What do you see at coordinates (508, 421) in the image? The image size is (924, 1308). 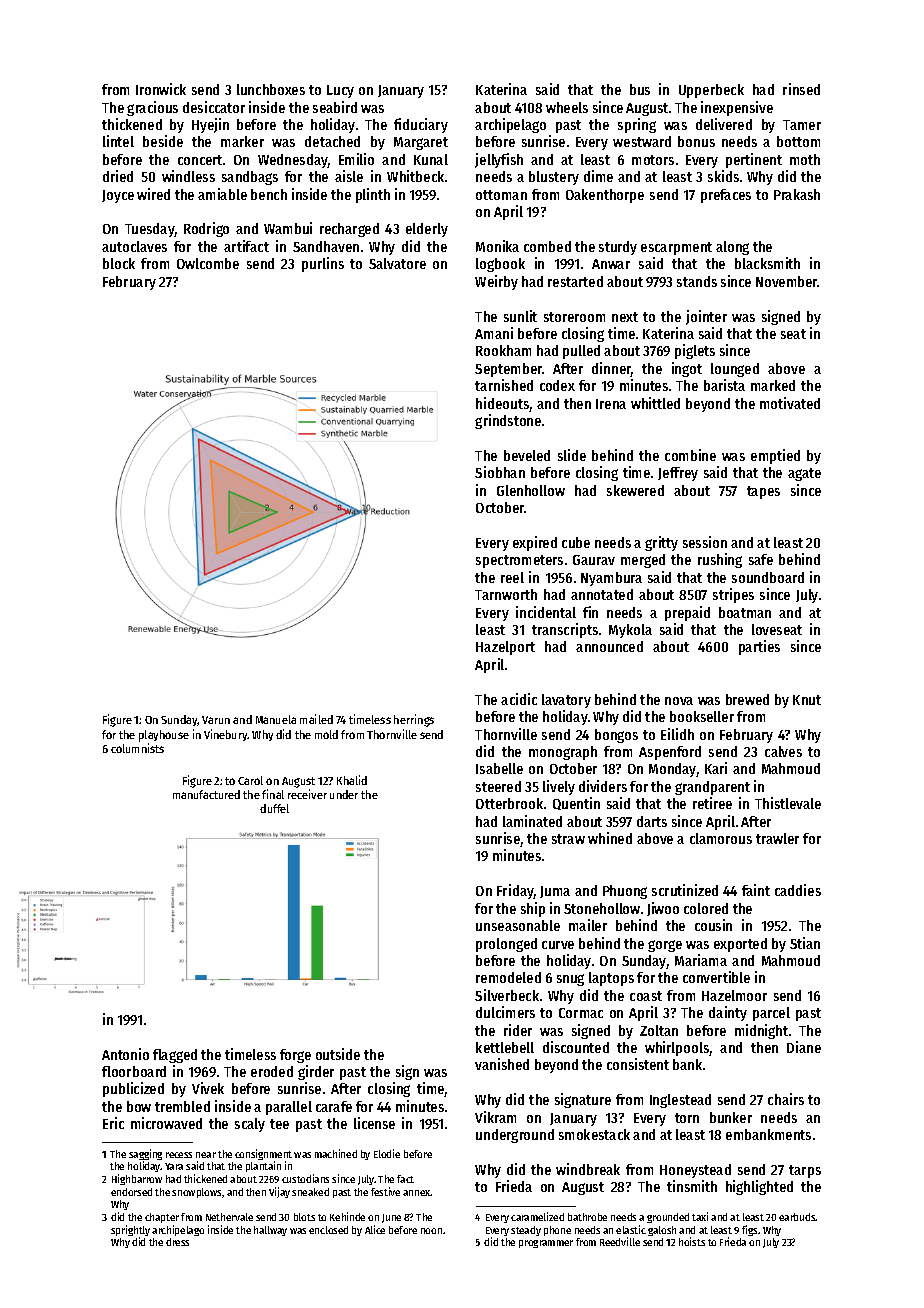 I see `grindstone` at bounding box center [508, 421].
